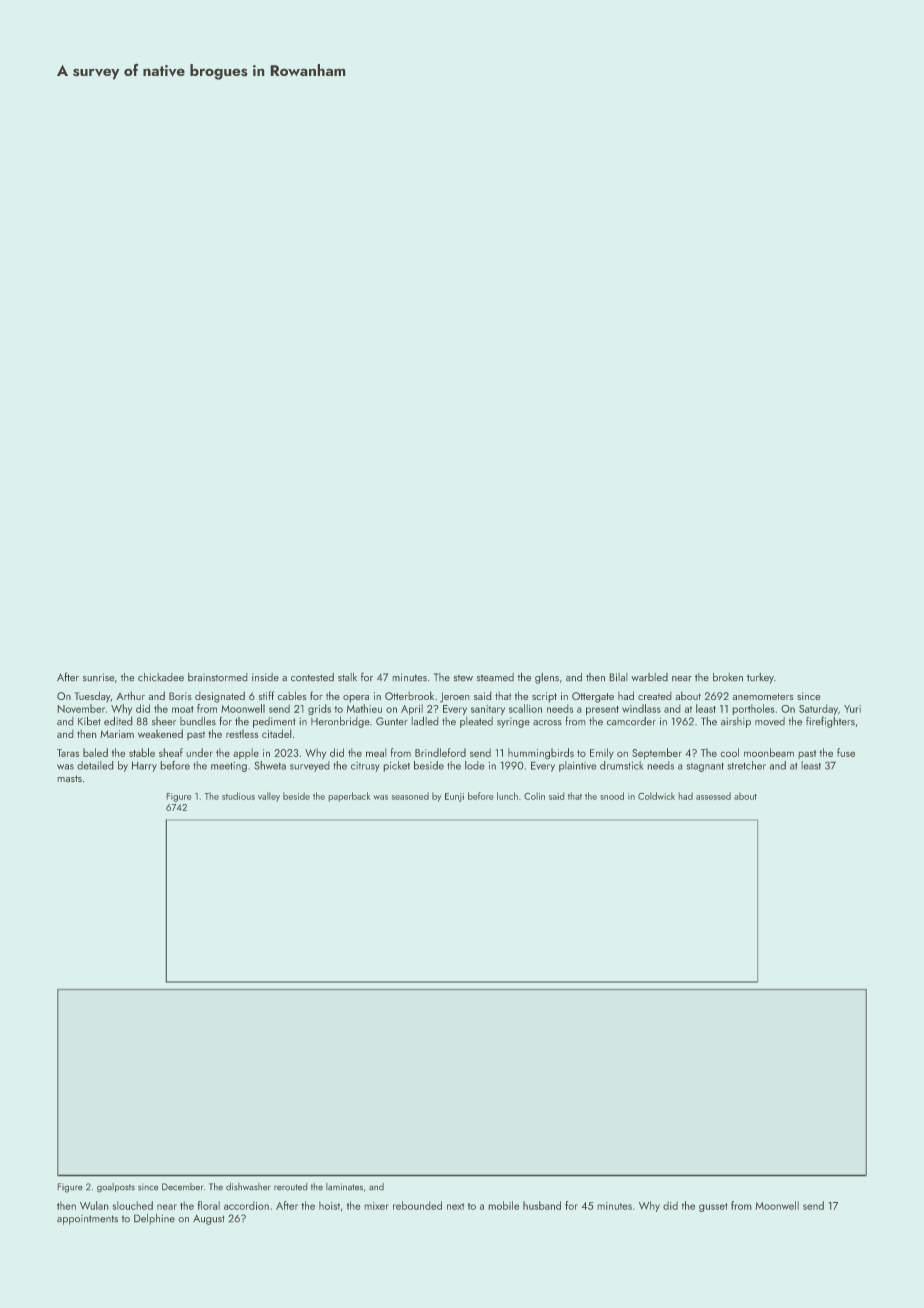 The width and height of the screenshot is (924, 1308). Describe the element at coordinates (161, 677) in the screenshot. I see `chickadee` at that location.
